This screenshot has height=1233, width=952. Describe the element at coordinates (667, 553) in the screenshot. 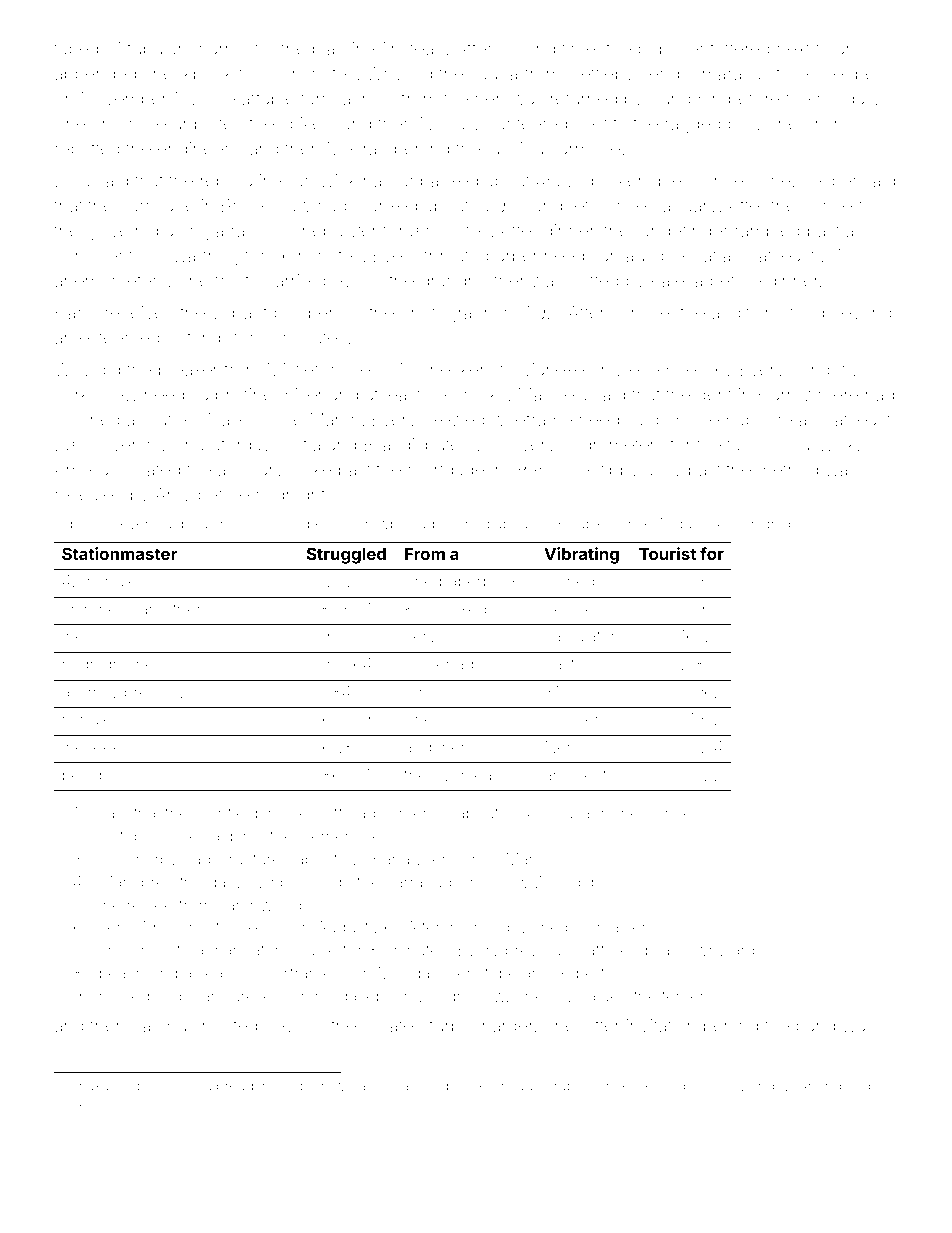

I see `Tourist` at that location.
